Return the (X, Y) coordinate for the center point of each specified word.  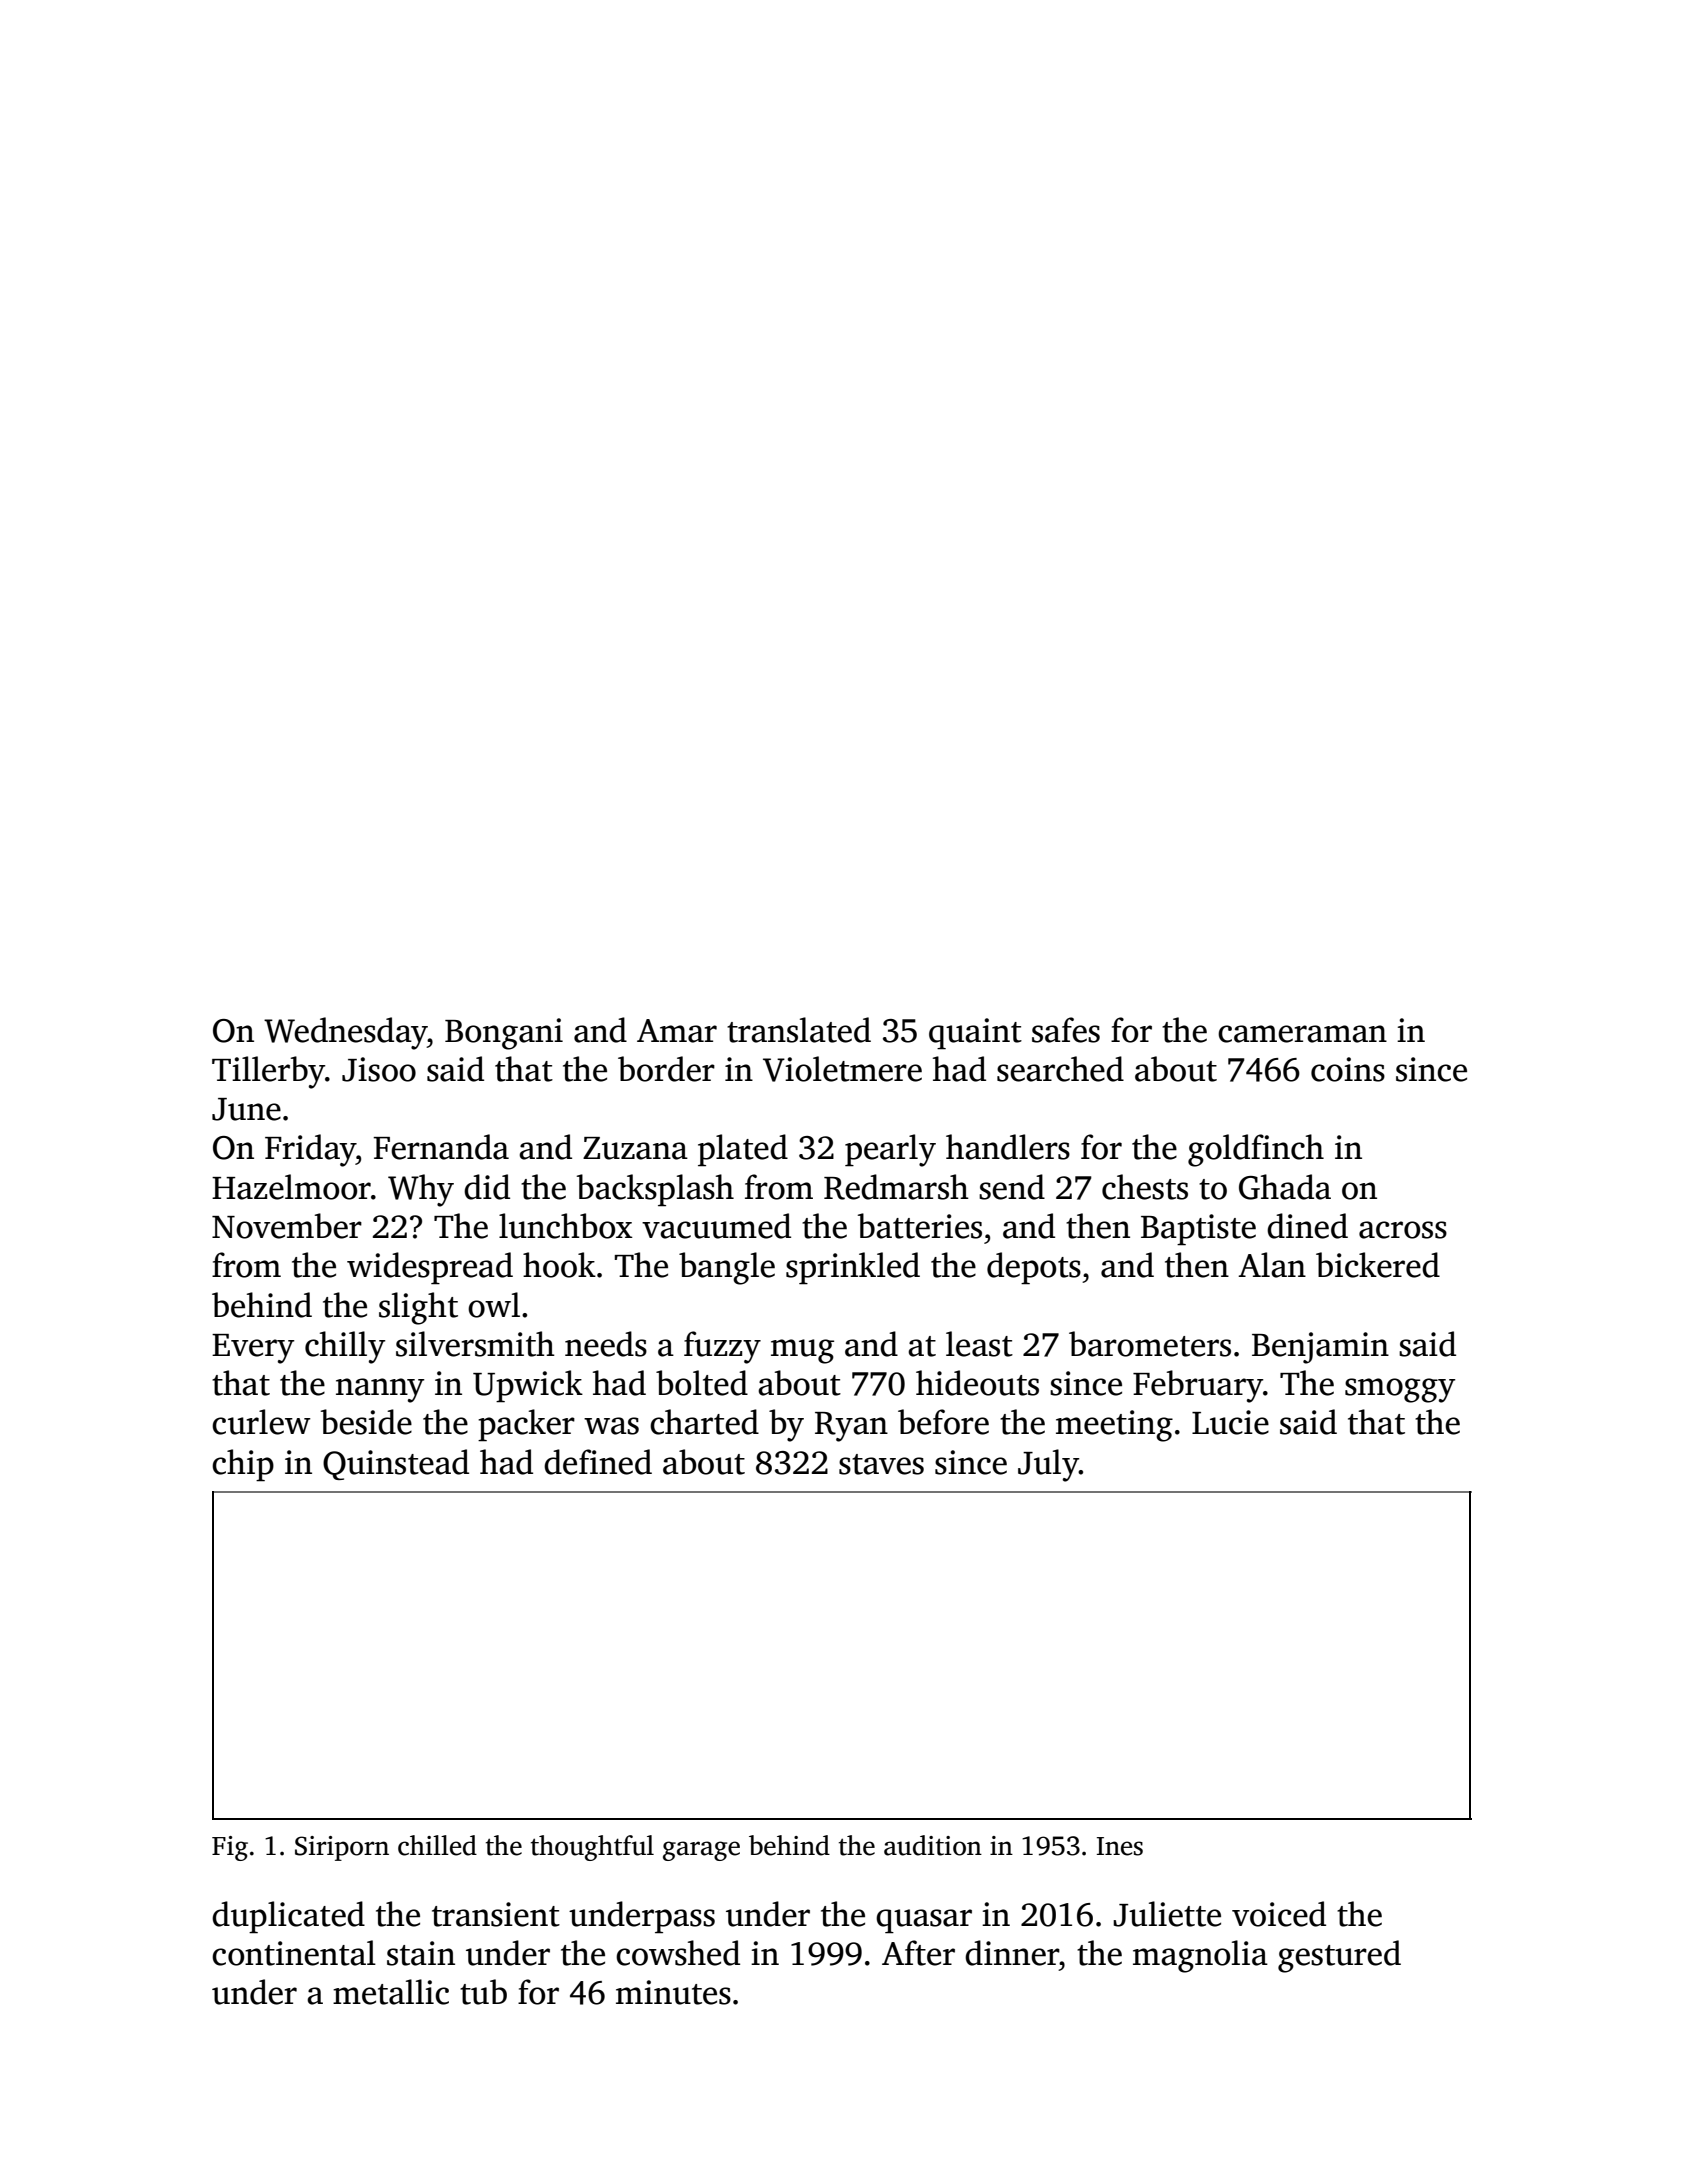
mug (802, 1351)
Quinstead (396, 1464)
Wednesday (345, 1033)
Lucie (1230, 1422)
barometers (1150, 1344)
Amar (677, 1031)
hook (559, 1265)
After (918, 1953)
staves (881, 1464)
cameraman (1302, 1034)
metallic (391, 1992)
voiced (1279, 1914)
